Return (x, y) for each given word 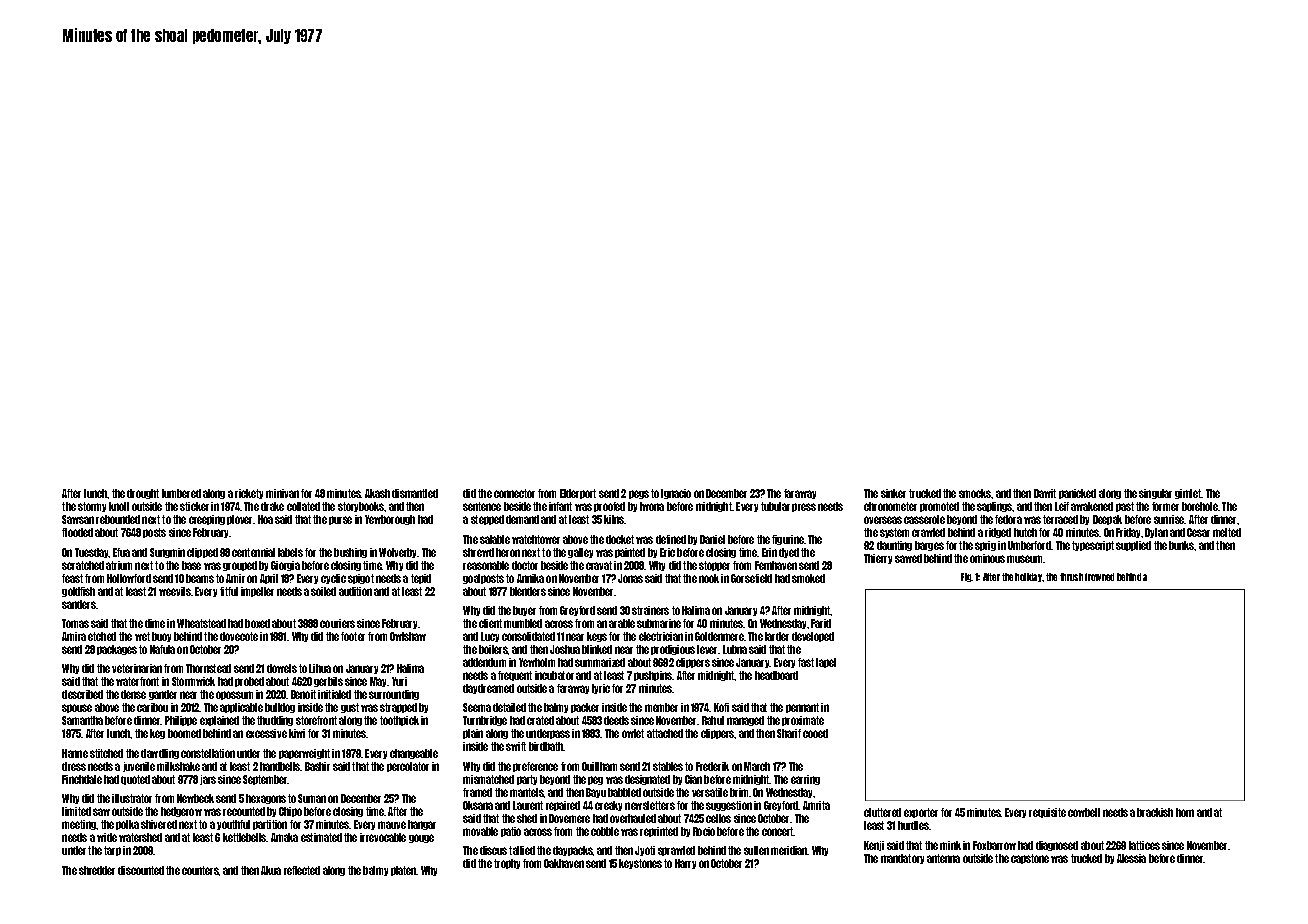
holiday (1028, 577)
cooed (815, 733)
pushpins (653, 676)
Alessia (1131, 858)
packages (117, 650)
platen (404, 871)
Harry (685, 864)
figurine (788, 540)
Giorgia (285, 566)
